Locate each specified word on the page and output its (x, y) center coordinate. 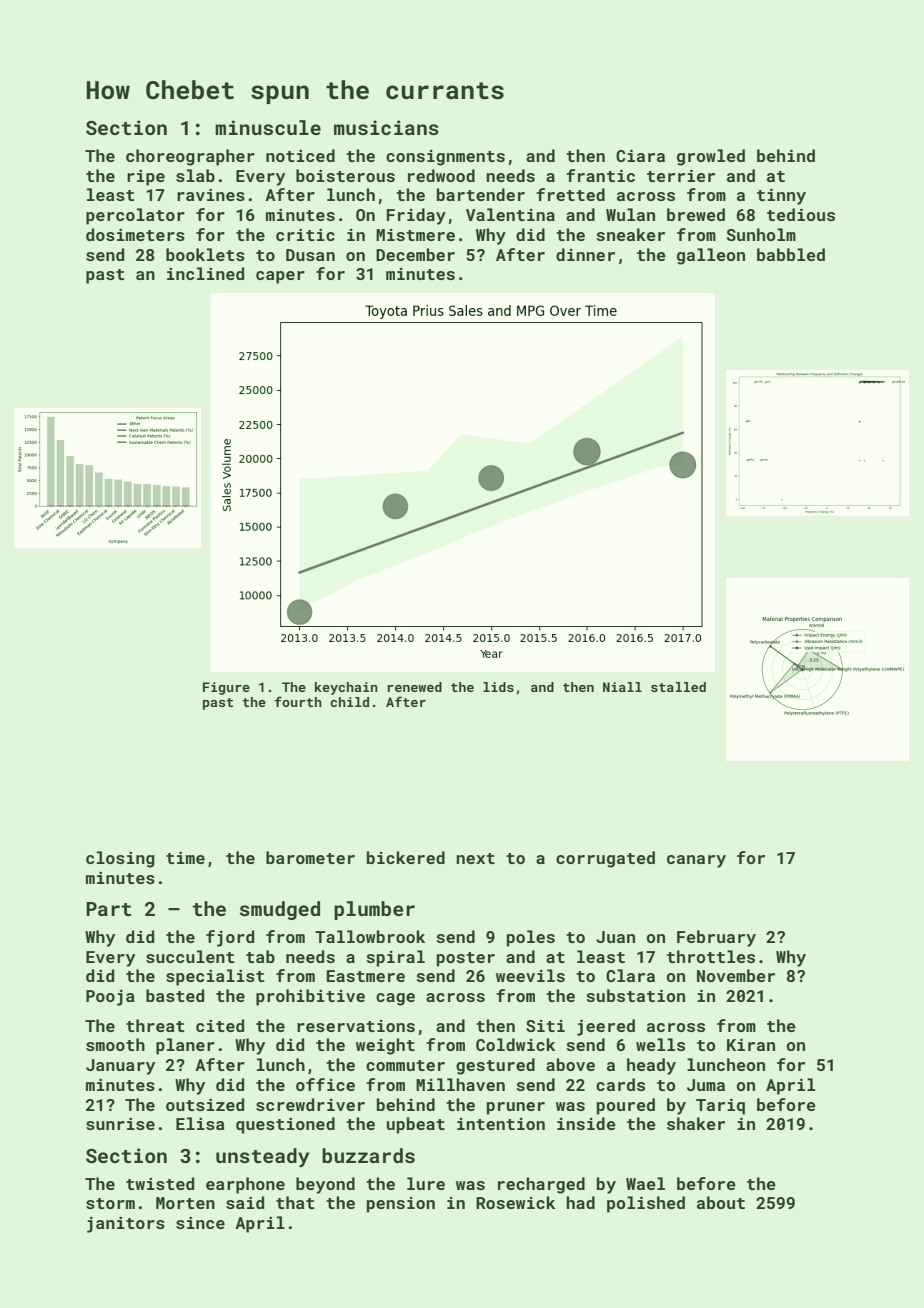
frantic (600, 175)
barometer (310, 857)
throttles (711, 956)
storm (110, 1203)
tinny (781, 196)
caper (280, 277)
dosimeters (135, 234)
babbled (791, 254)
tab (260, 956)
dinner (585, 254)
